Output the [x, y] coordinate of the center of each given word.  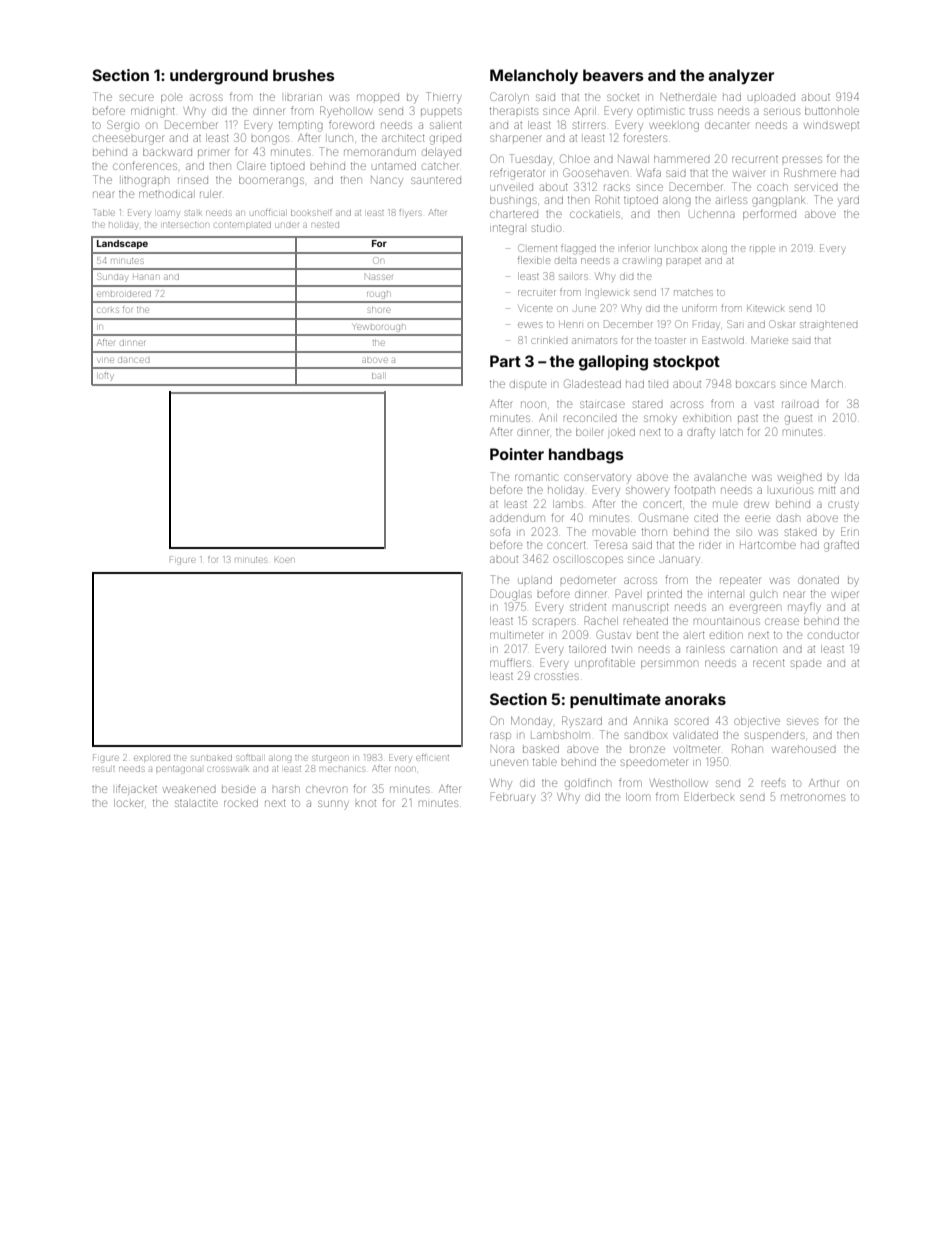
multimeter [517, 635]
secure [137, 97]
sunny [333, 804]
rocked [241, 803]
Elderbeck [710, 796]
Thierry [443, 98]
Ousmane [663, 517]
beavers [613, 75]
